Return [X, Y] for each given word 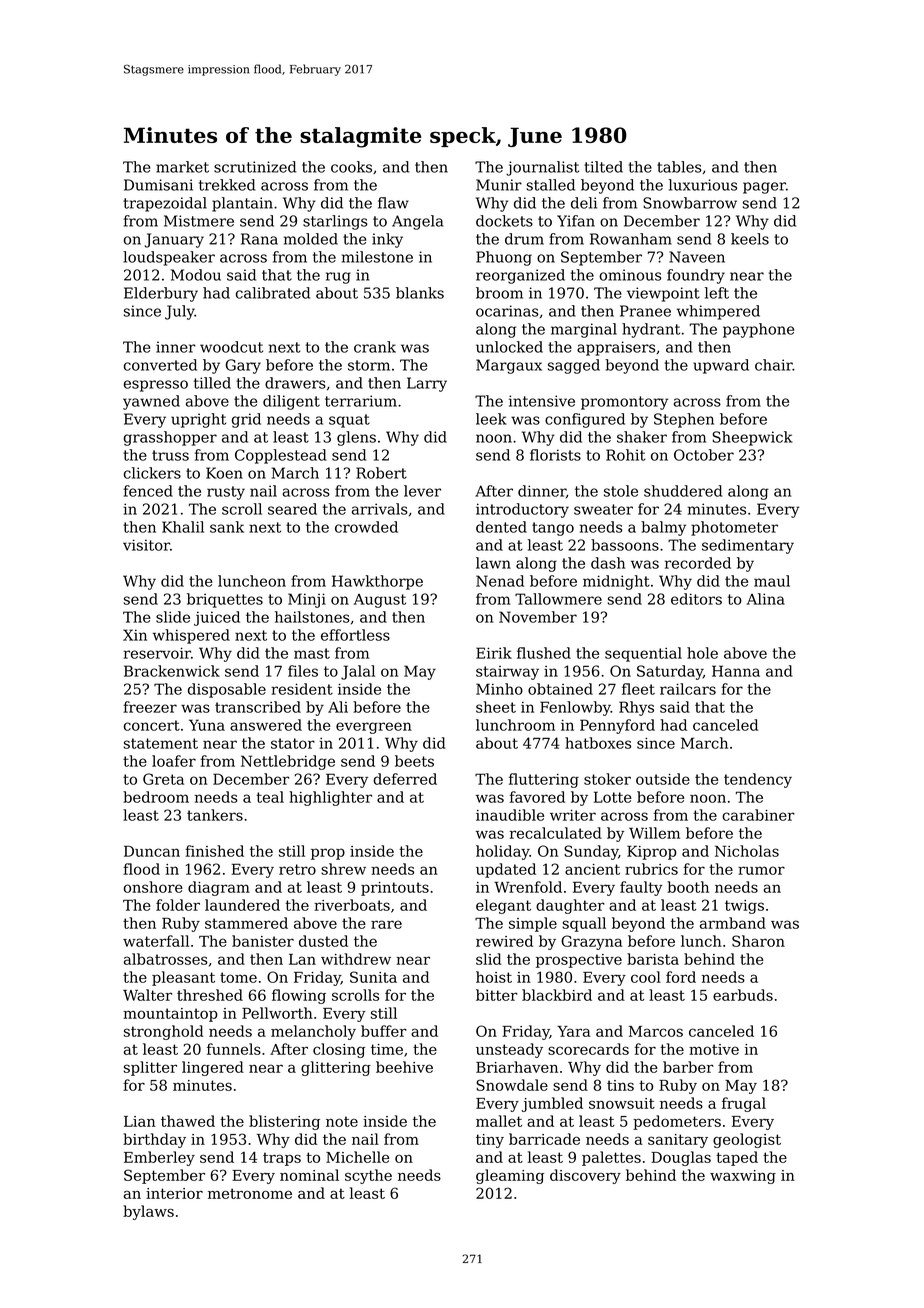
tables [679, 167]
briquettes [225, 600]
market [182, 167]
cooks [351, 167]
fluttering [544, 780]
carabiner [758, 815]
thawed [188, 1121]
